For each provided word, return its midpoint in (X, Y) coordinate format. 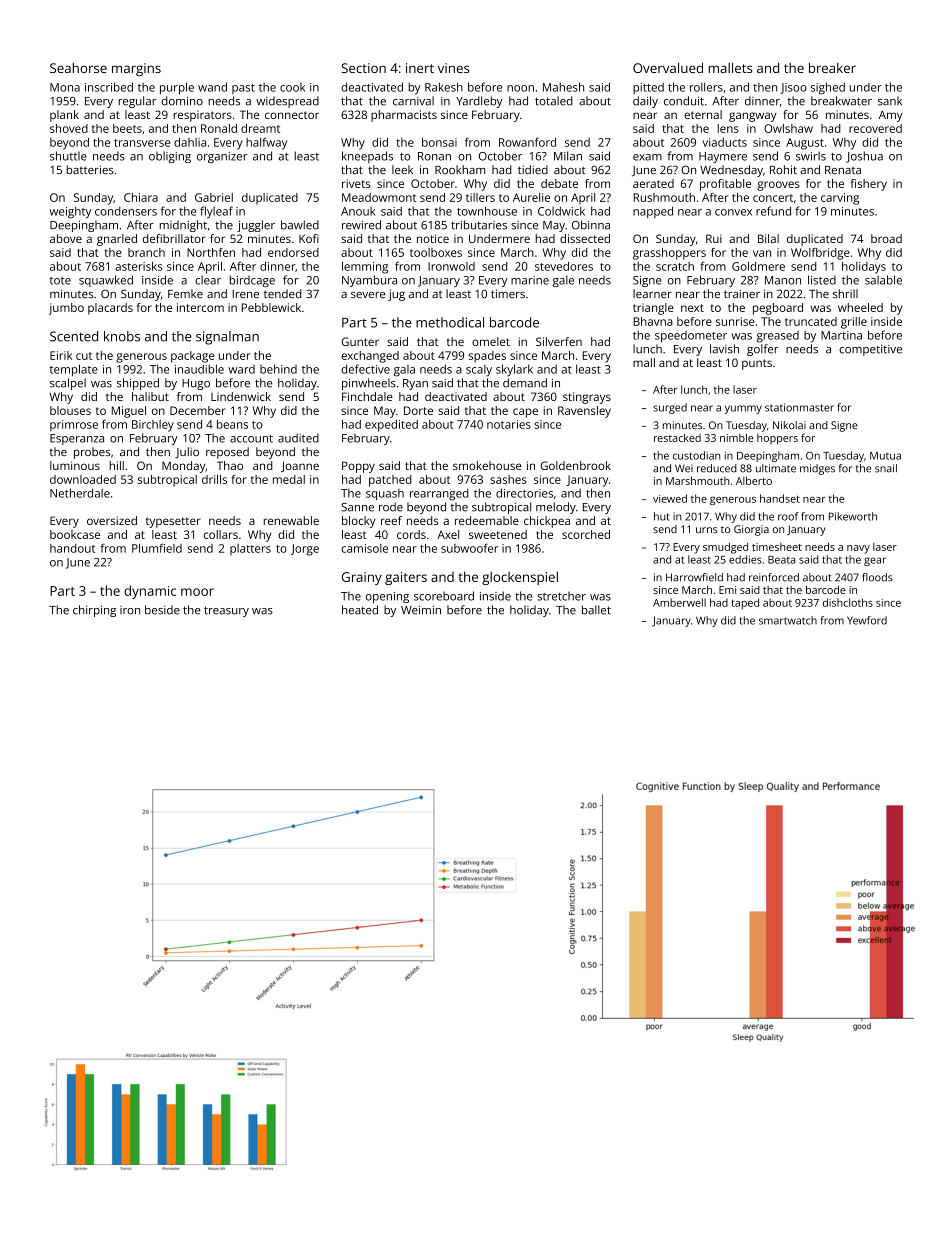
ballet (596, 610)
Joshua (864, 157)
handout (72, 548)
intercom (200, 307)
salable (883, 280)
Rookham (460, 169)
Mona (65, 87)
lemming (365, 268)
